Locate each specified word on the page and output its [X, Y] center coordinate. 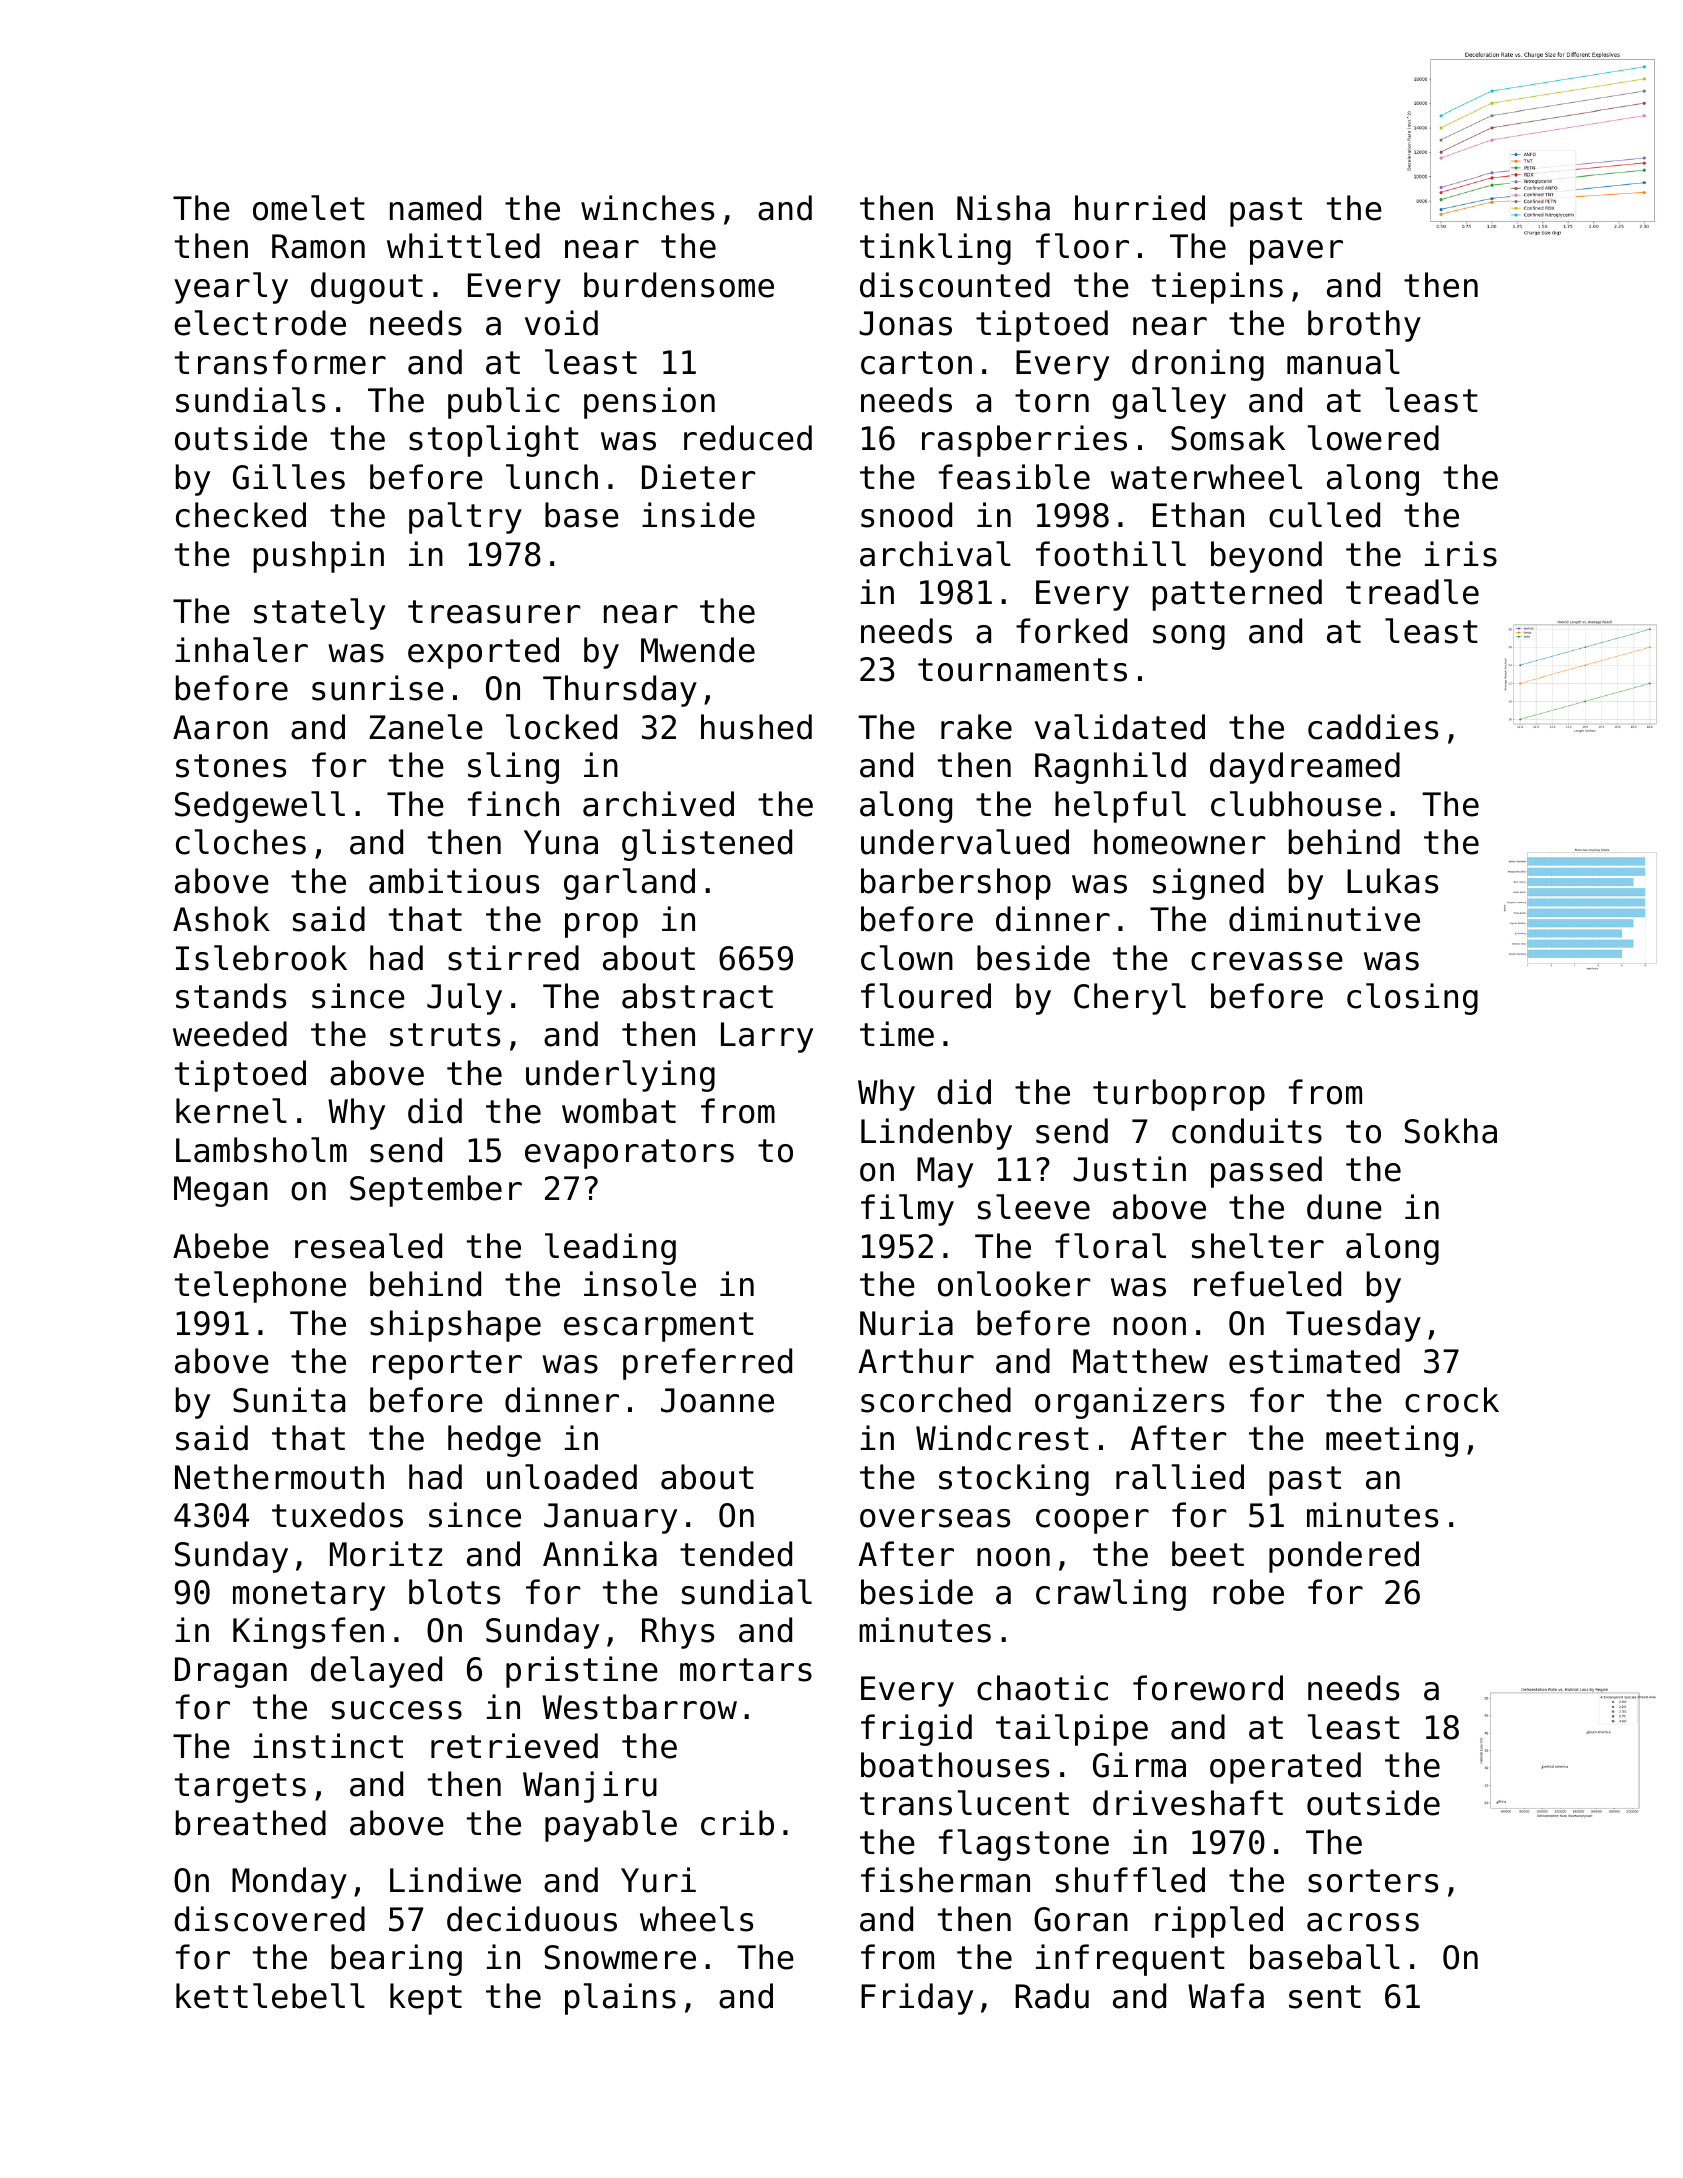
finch [513, 804]
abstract [697, 996]
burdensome [679, 285]
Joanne [717, 1400]
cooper [1092, 1521]
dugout [367, 288]
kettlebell [270, 1996]
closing [1412, 999]
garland [629, 884]
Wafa [1226, 1996]
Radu [1052, 1996]
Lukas [1392, 881]
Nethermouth [279, 1477]
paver [1296, 252]
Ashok [221, 919]
